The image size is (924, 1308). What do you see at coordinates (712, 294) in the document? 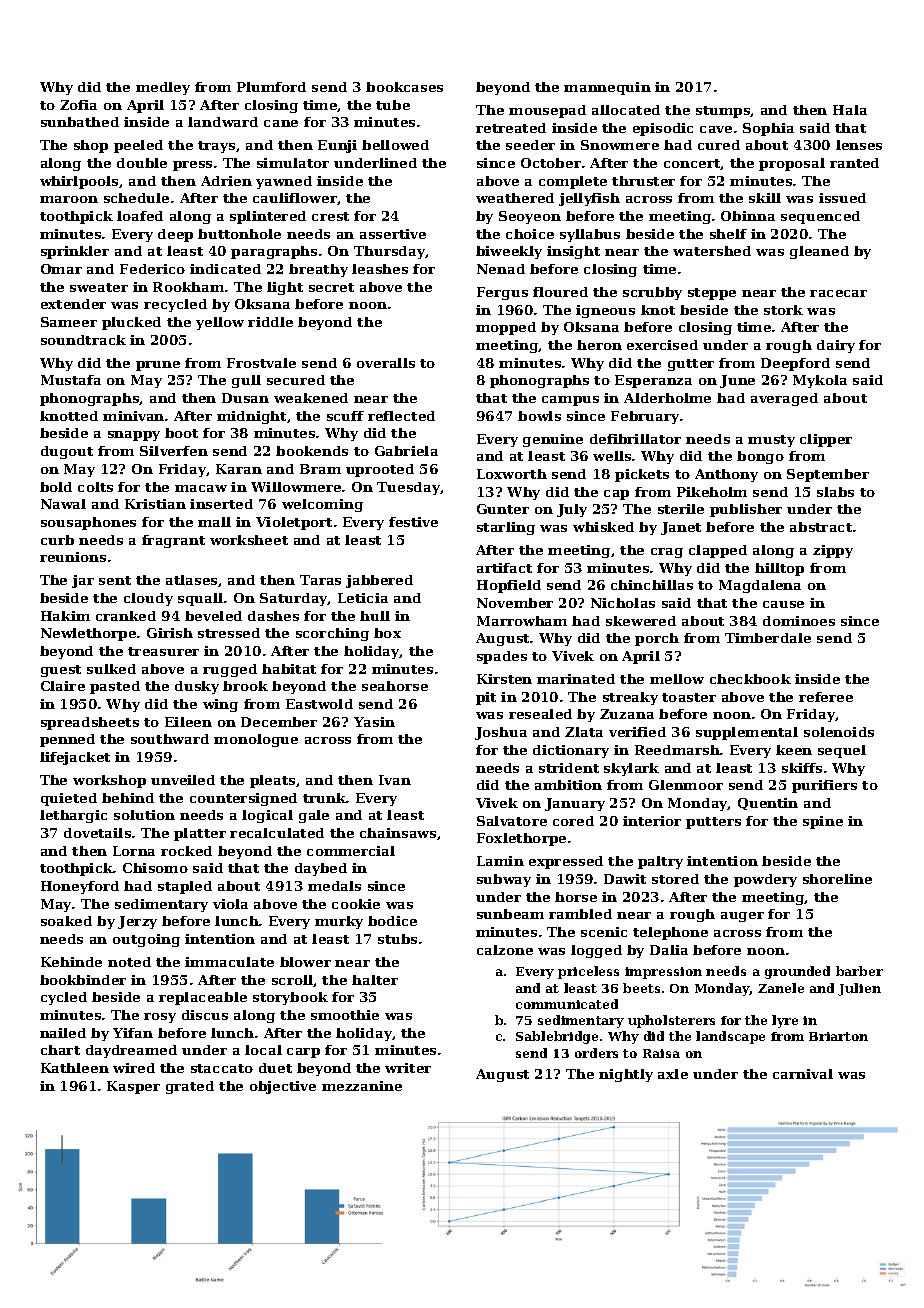
I see `steppe` at bounding box center [712, 294].
